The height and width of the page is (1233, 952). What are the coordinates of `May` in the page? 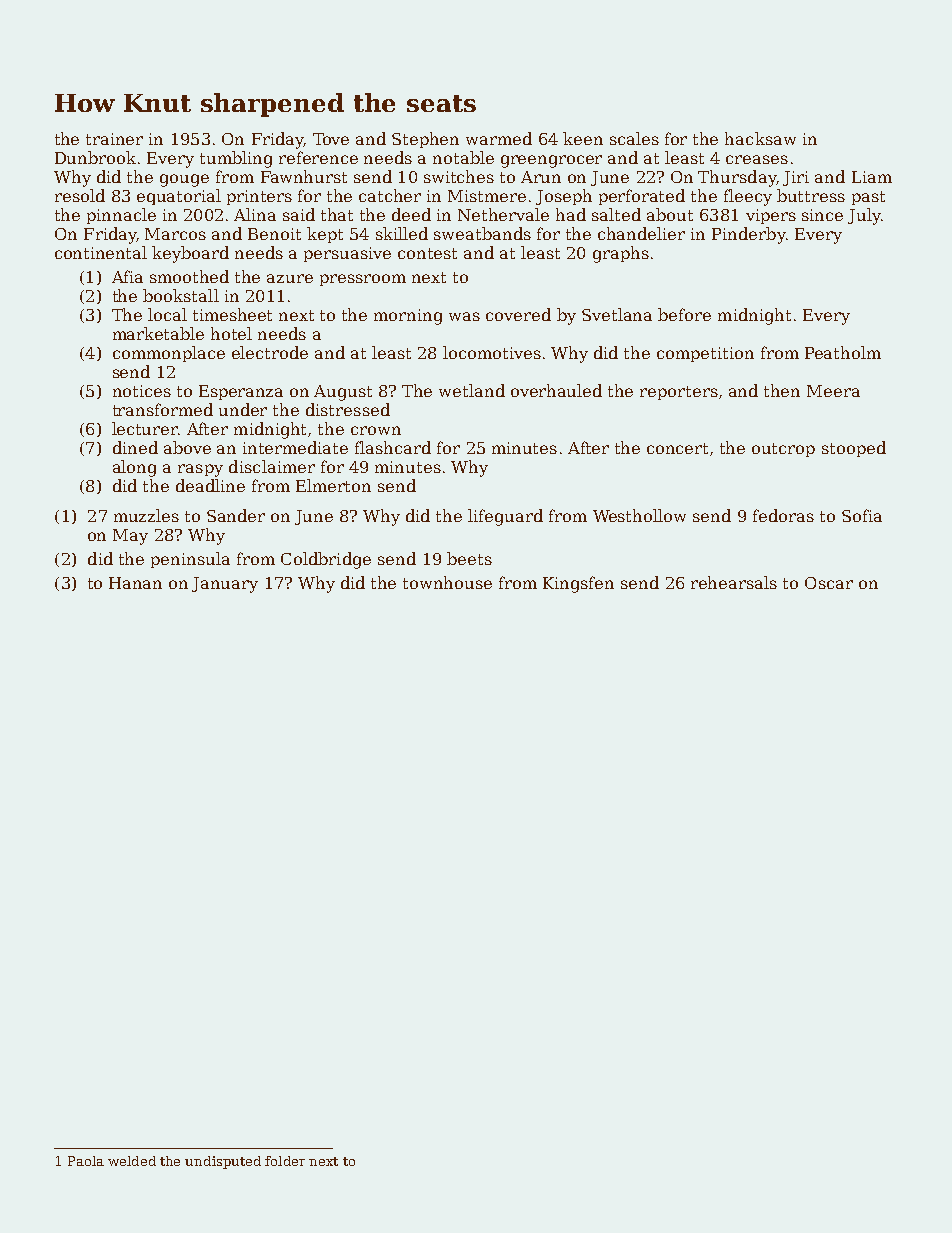 It's located at (130, 537).
